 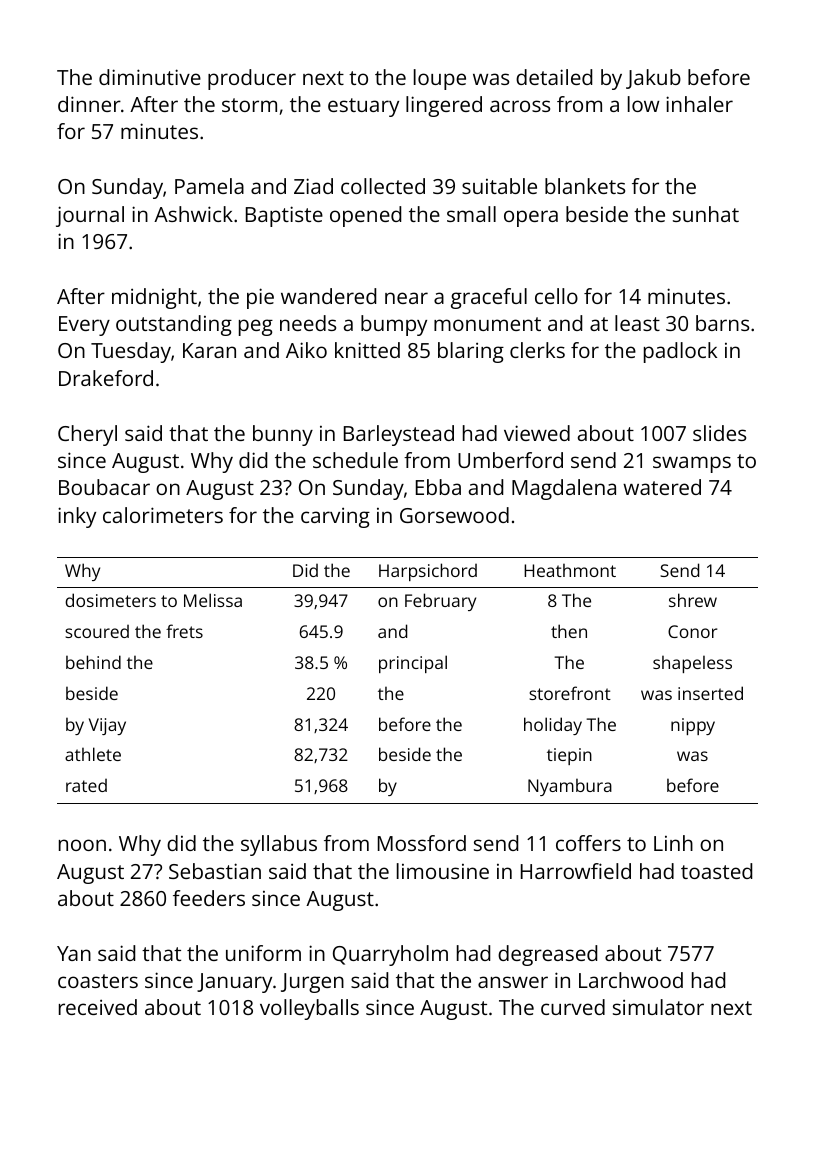 I want to click on detailed, so click(x=554, y=77).
